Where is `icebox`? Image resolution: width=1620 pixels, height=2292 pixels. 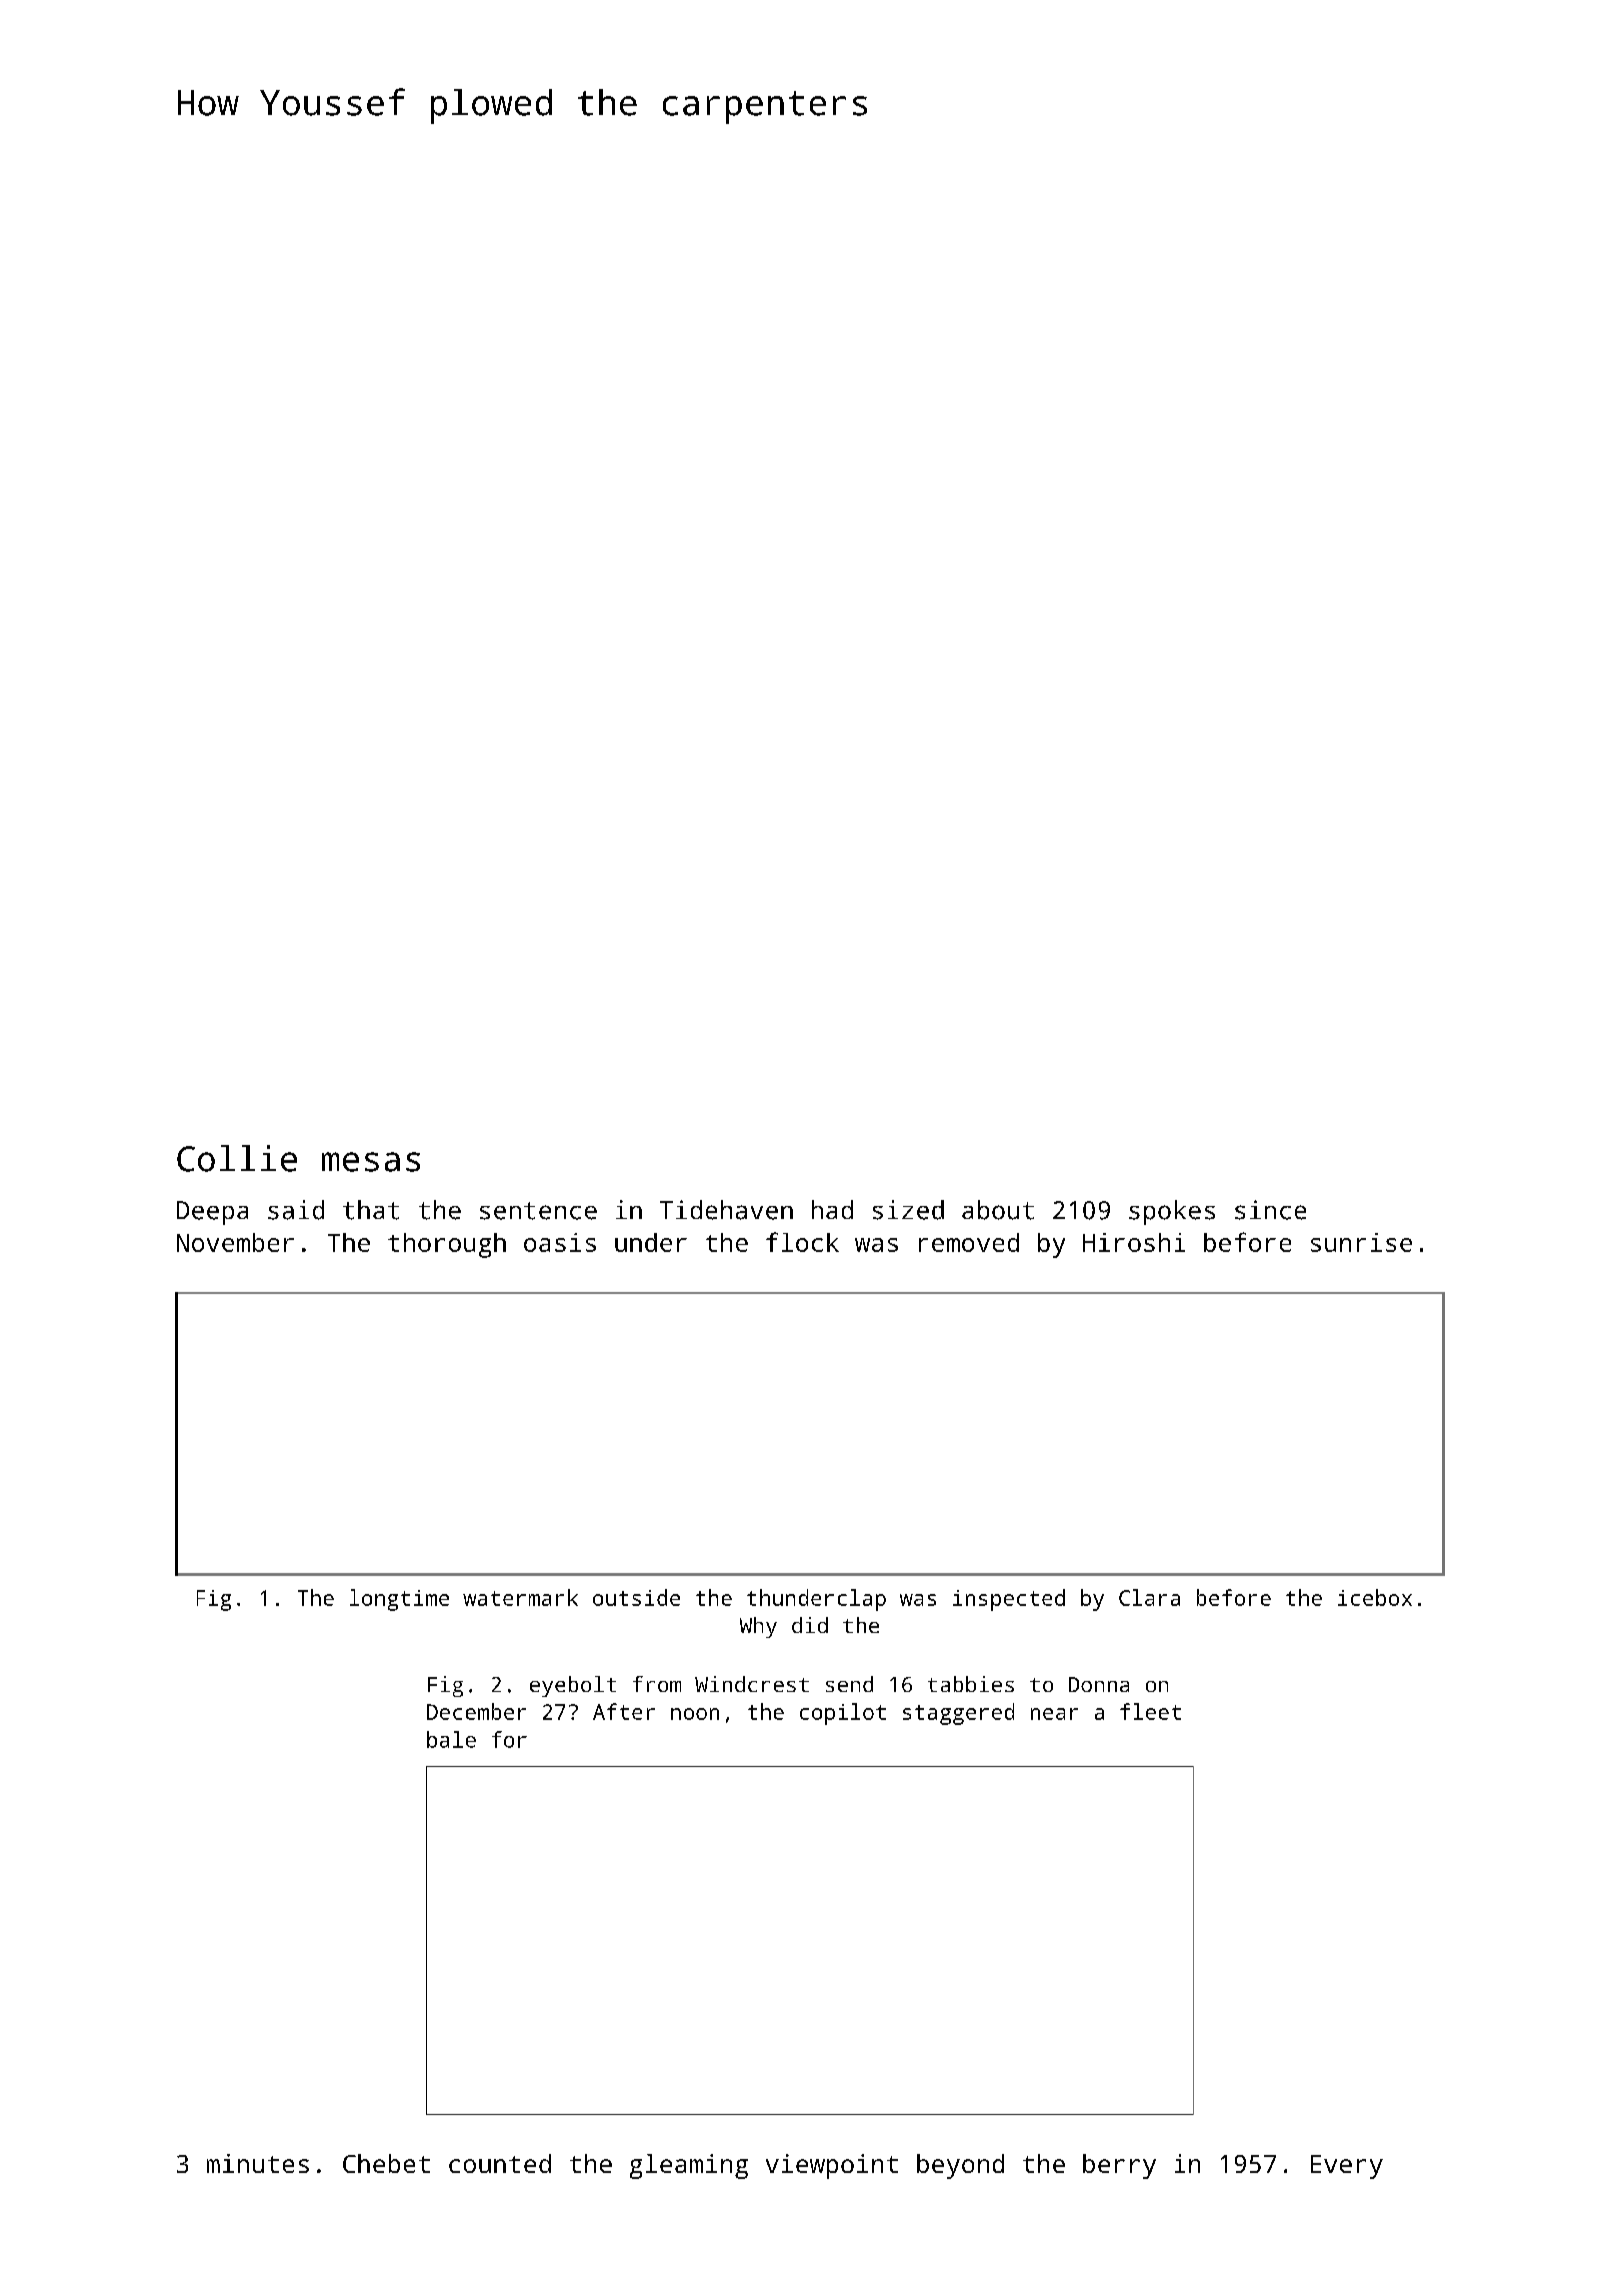 icebox is located at coordinates (1375, 1597).
